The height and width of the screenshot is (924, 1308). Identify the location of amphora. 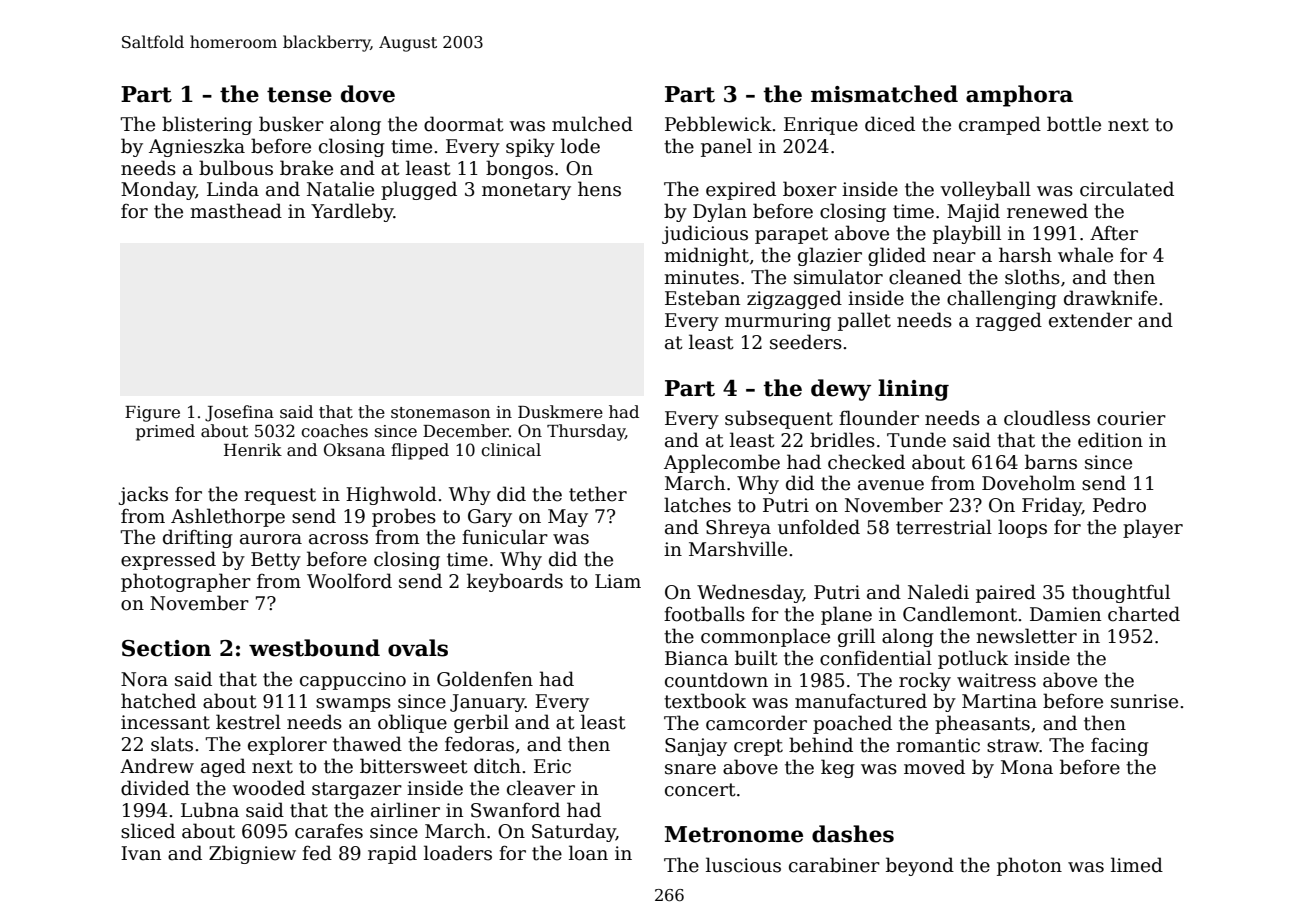
(1019, 96).
